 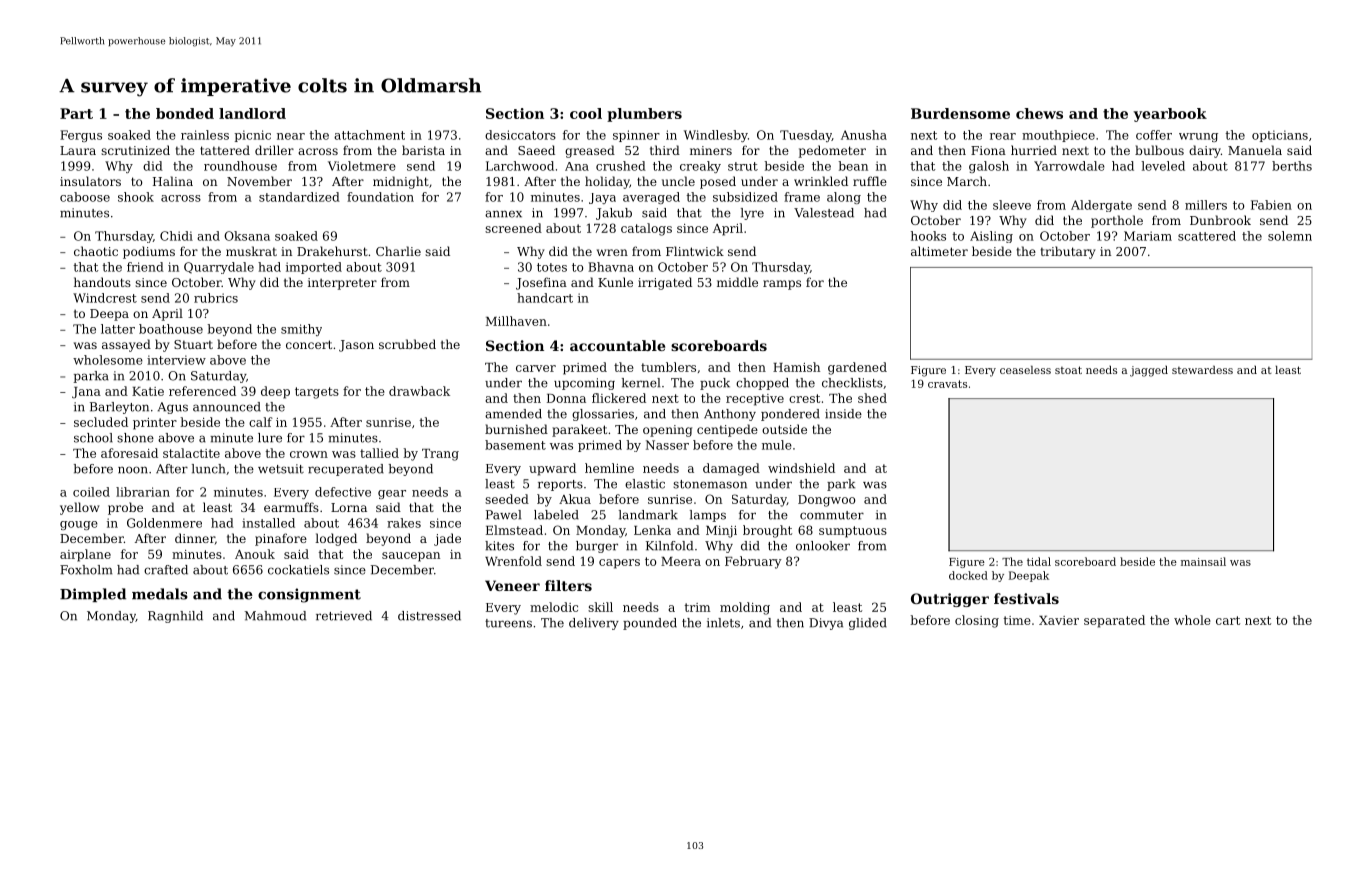 I want to click on chews, so click(x=1039, y=113).
